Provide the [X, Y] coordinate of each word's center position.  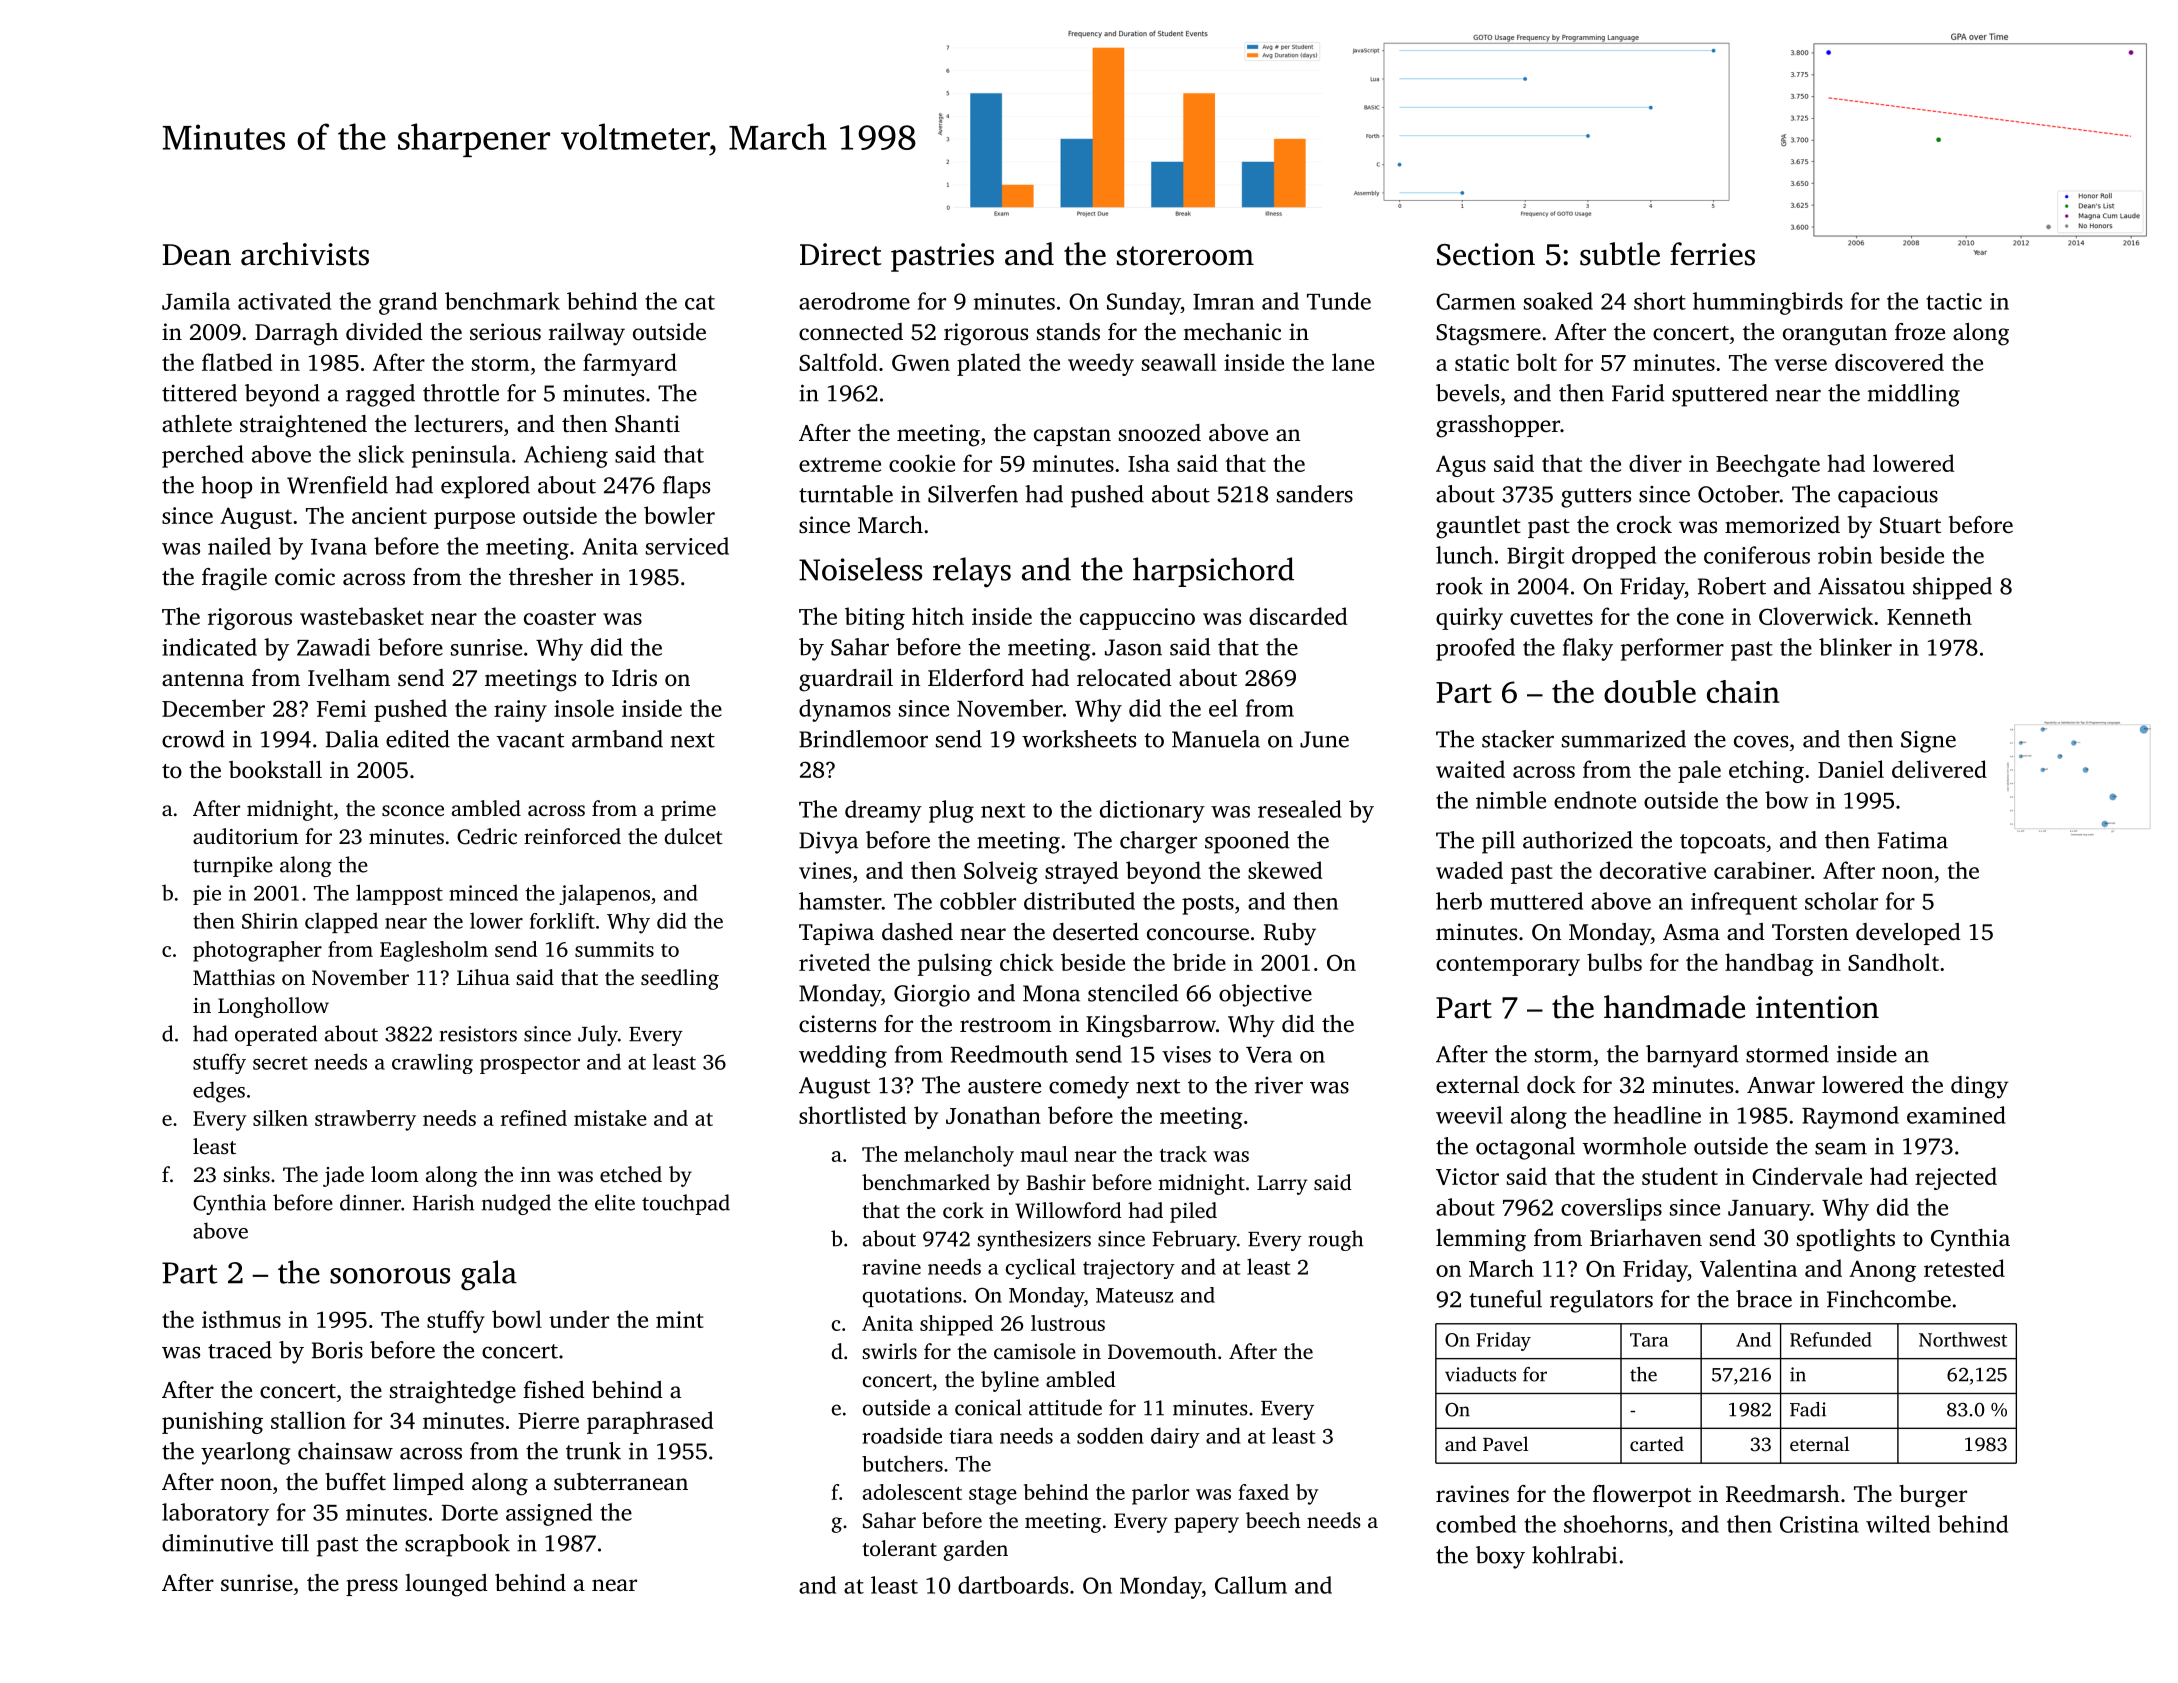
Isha [1149, 463]
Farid [1638, 393]
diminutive [217, 1543]
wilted [1898, 1524]
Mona [1051, 993]
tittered [199, 393]
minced [483, 893]
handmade [1674, 1007]
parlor [1160, 1494]
